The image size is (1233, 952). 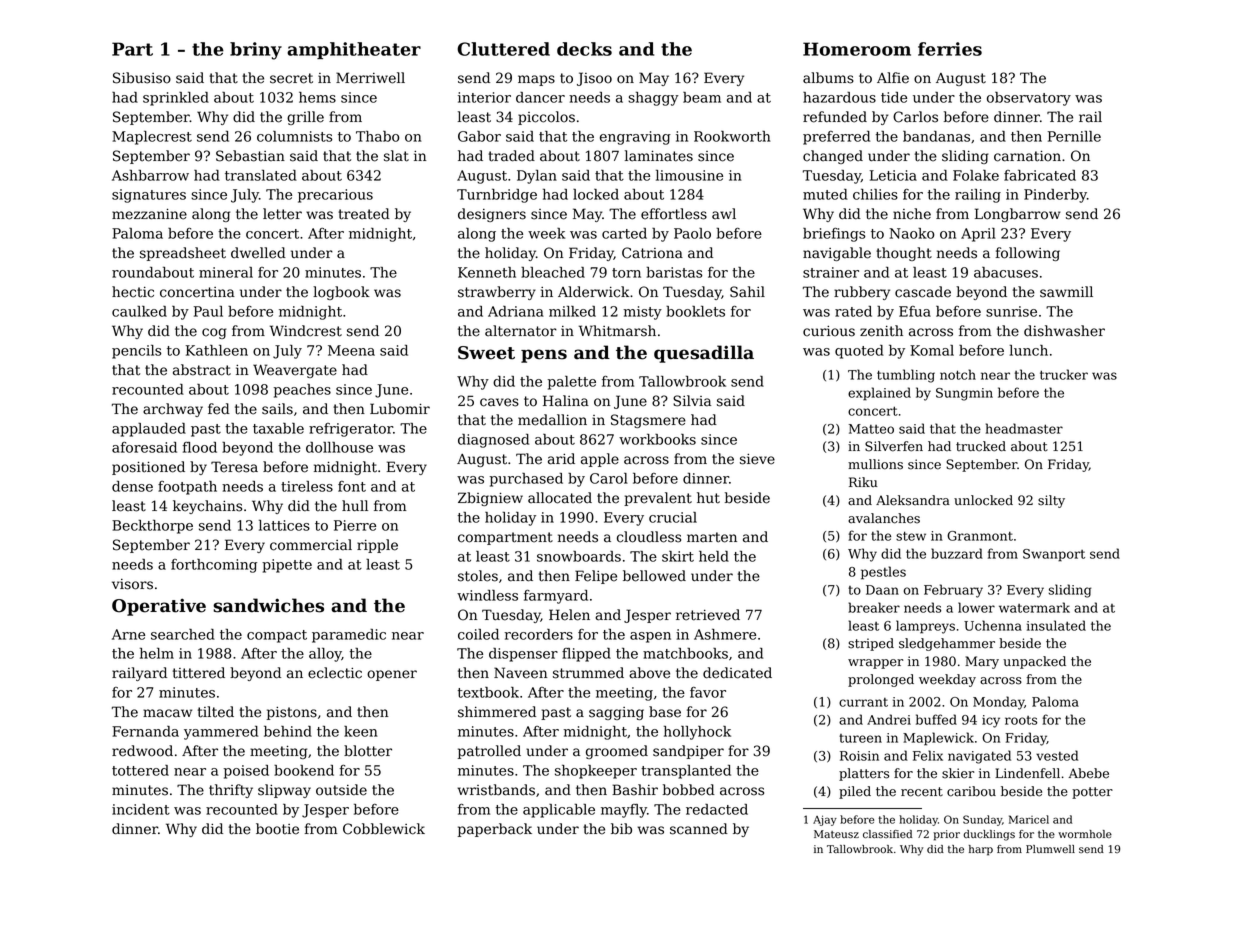 What do you see at coordinates (915, 117) in the screenshot?
I see `Carlos` at bounding box center [915, 117].
